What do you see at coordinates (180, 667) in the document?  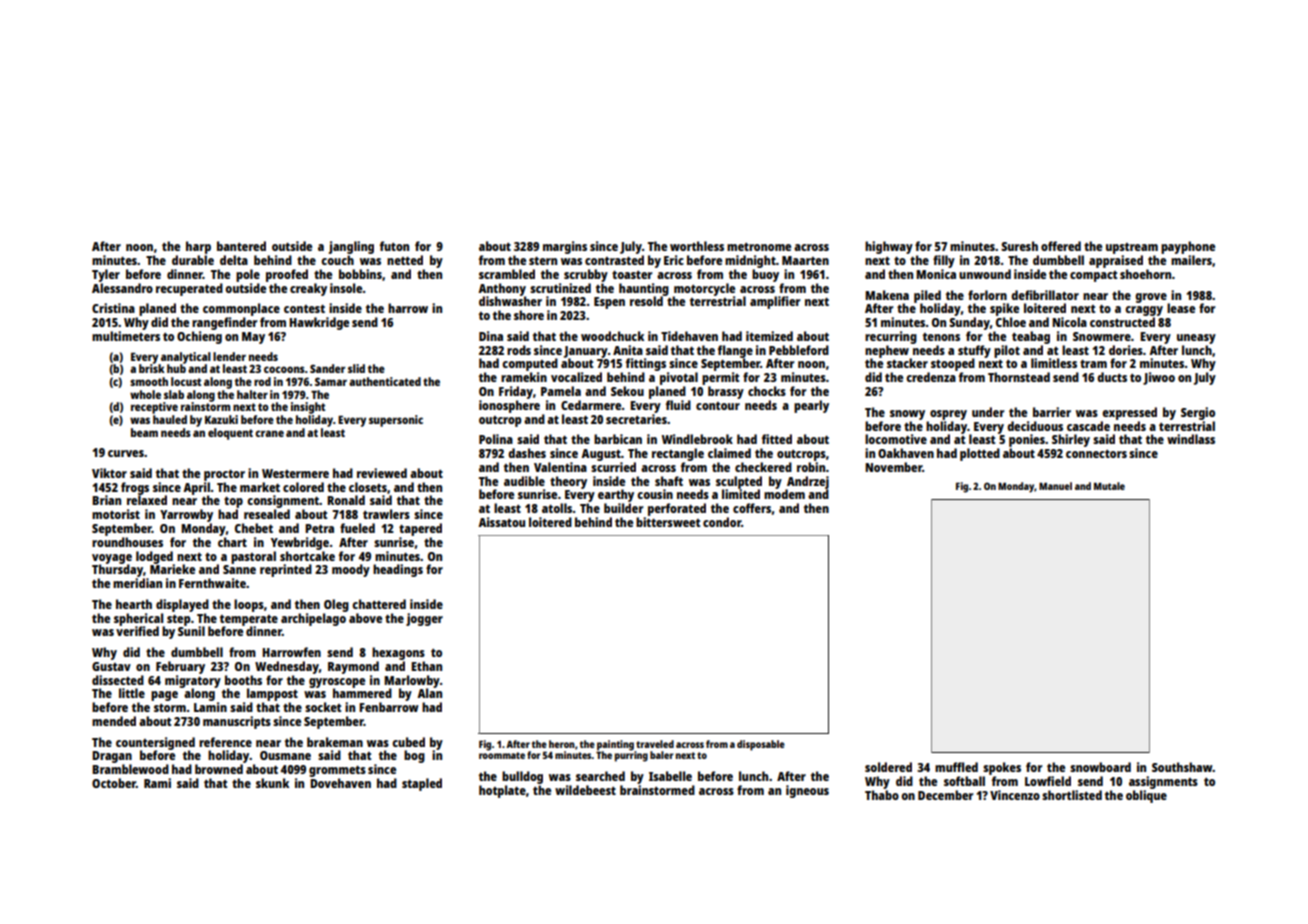 I see `February` at bounding box center [180, 667].
